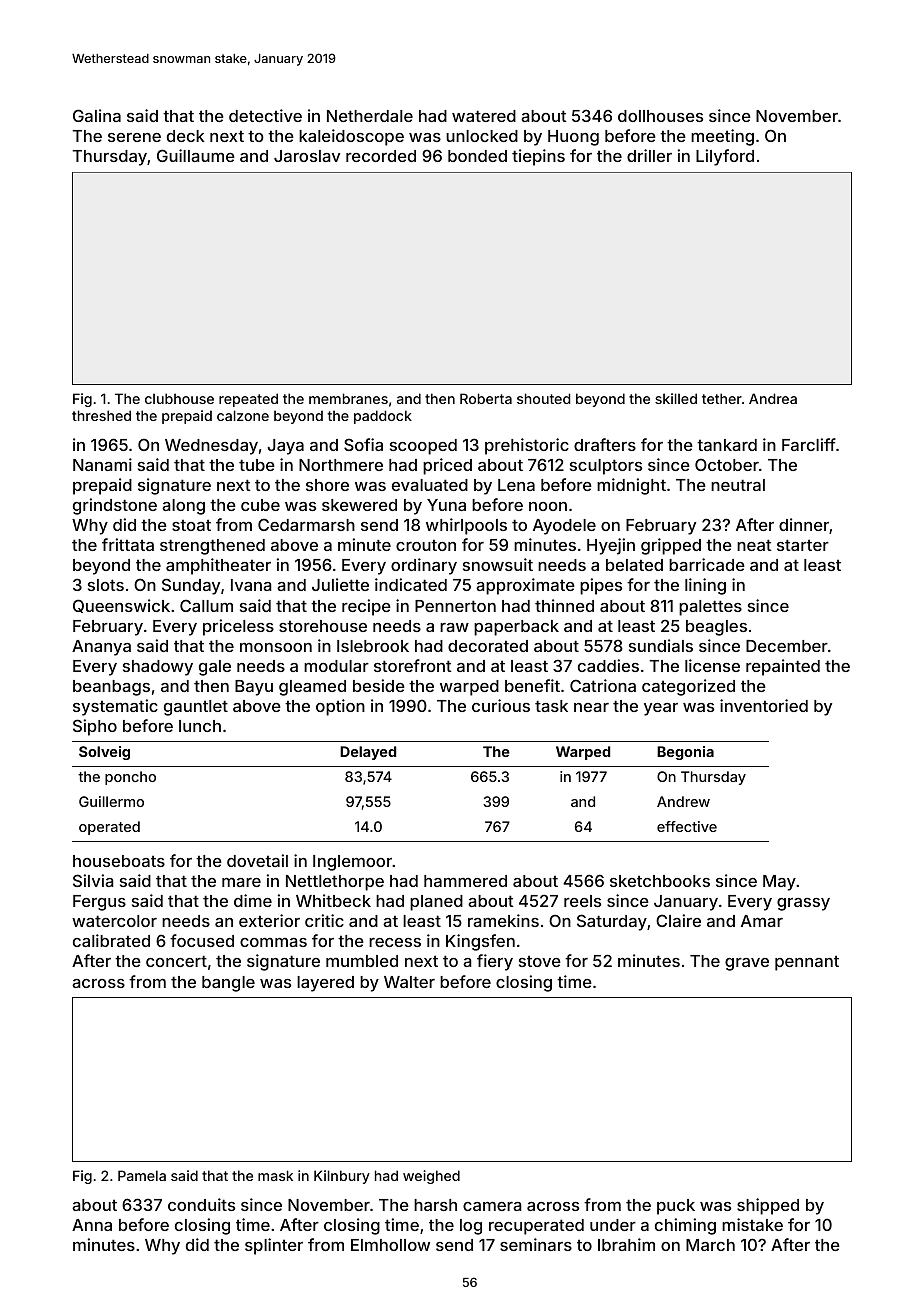  I want to click on grindstone, so click(115, 506).
